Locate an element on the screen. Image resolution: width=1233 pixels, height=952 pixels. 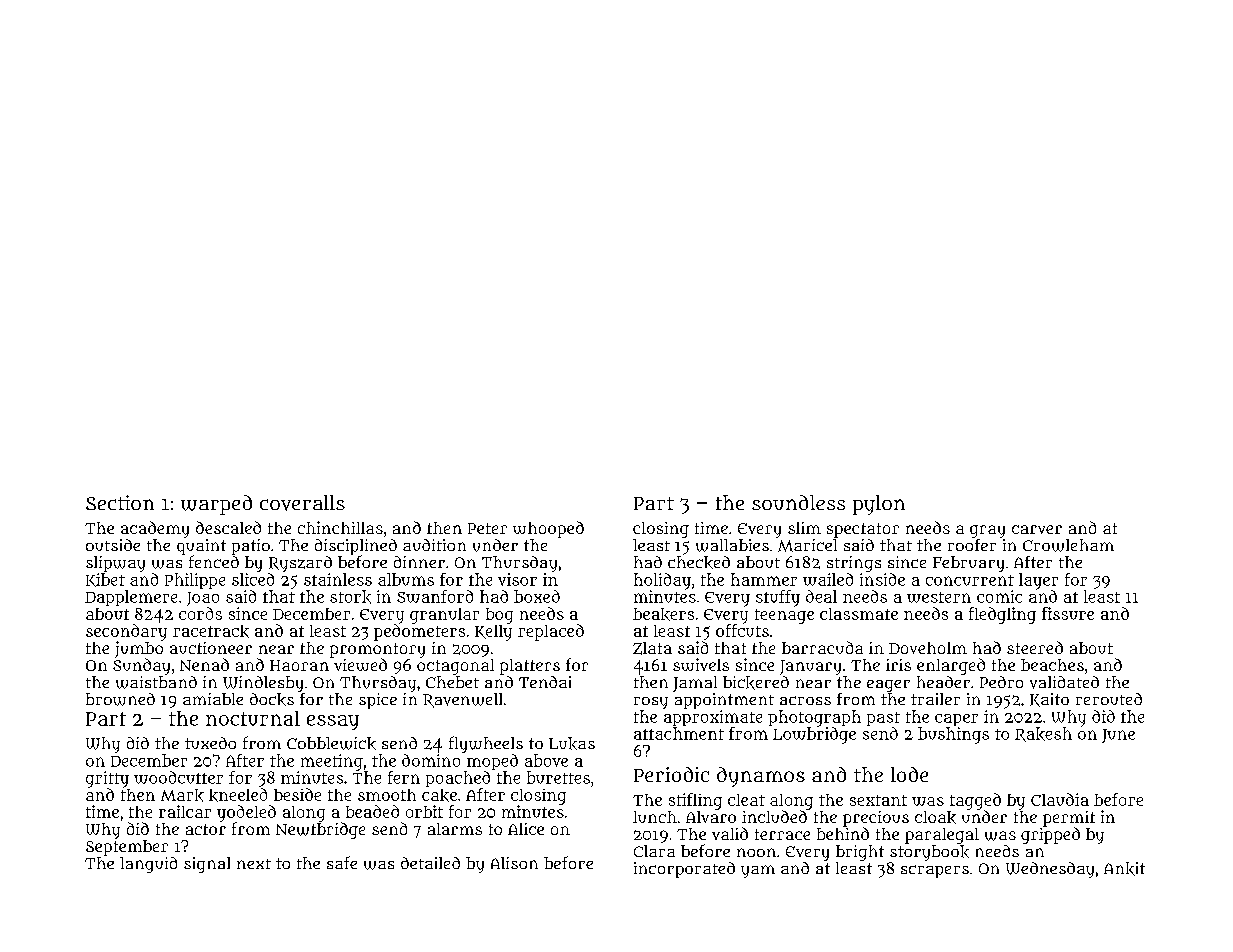
concurrent is located at coordinates (970, 580).
